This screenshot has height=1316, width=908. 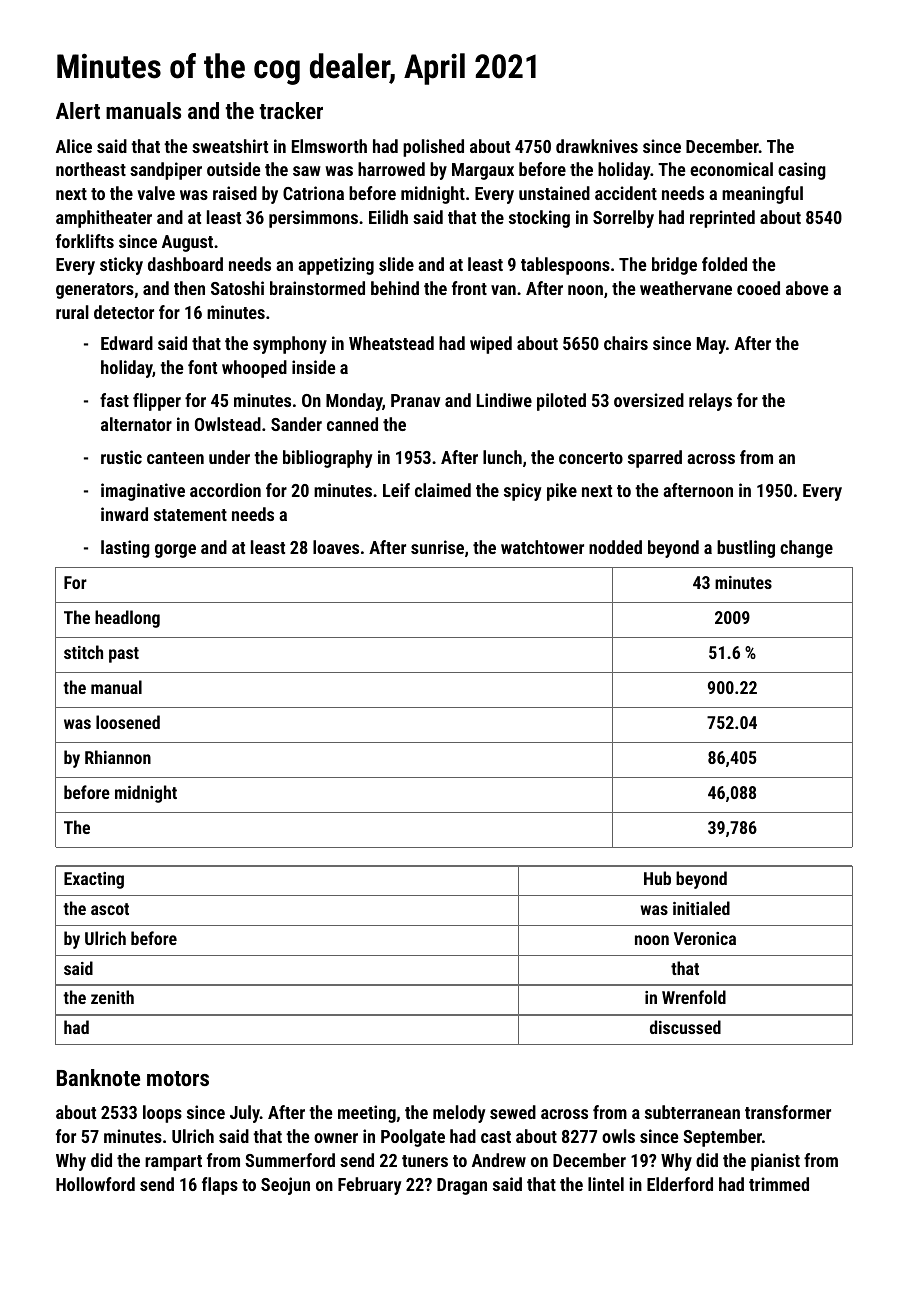 I want to click on Hollowford, so click(x=95, y=1184).
